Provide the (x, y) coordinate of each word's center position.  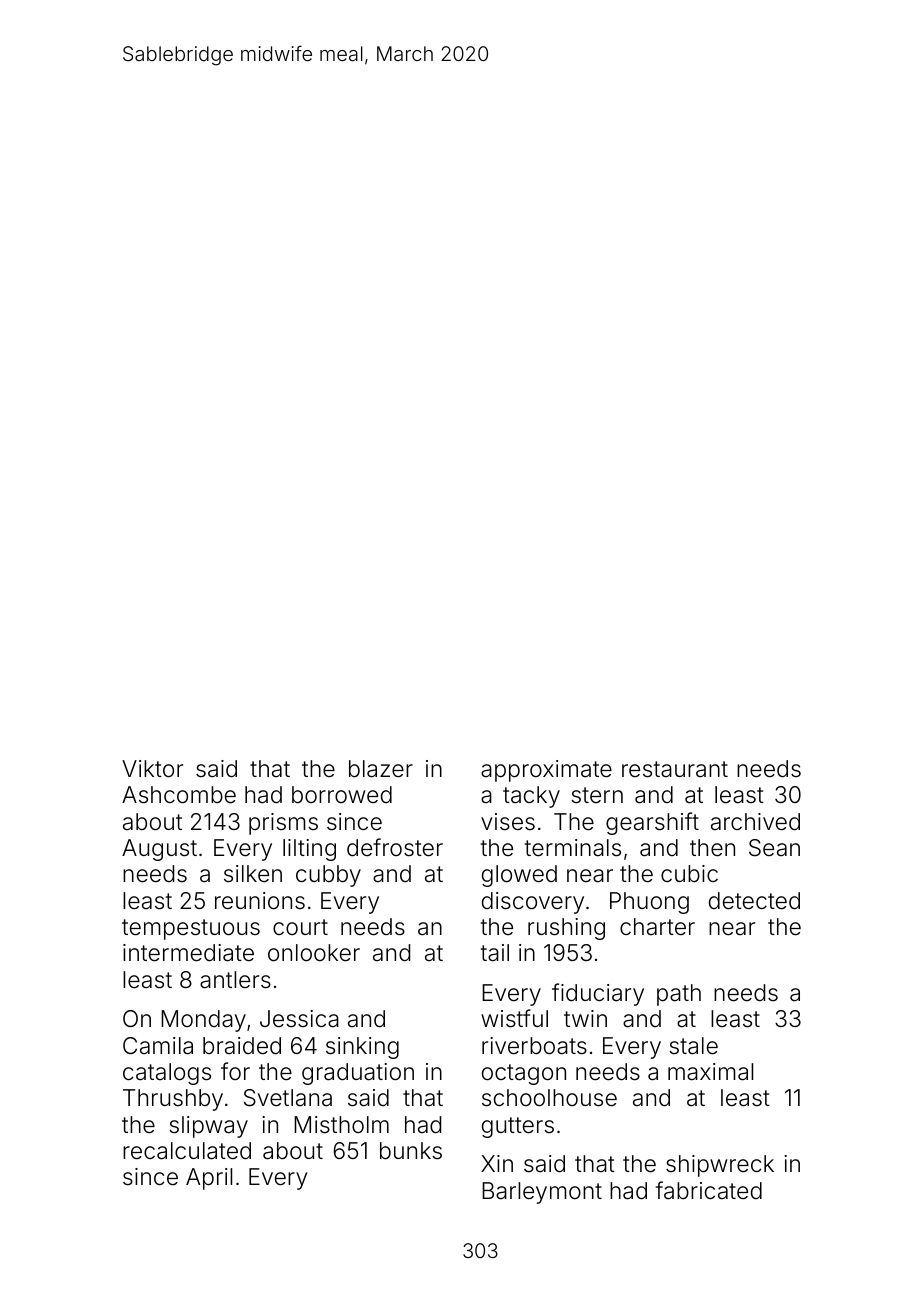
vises (508, 822)
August (159, 850)
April (209, 1179)
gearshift (652, 823)
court (300, 927)
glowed (519, 876)
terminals (573, 848)
